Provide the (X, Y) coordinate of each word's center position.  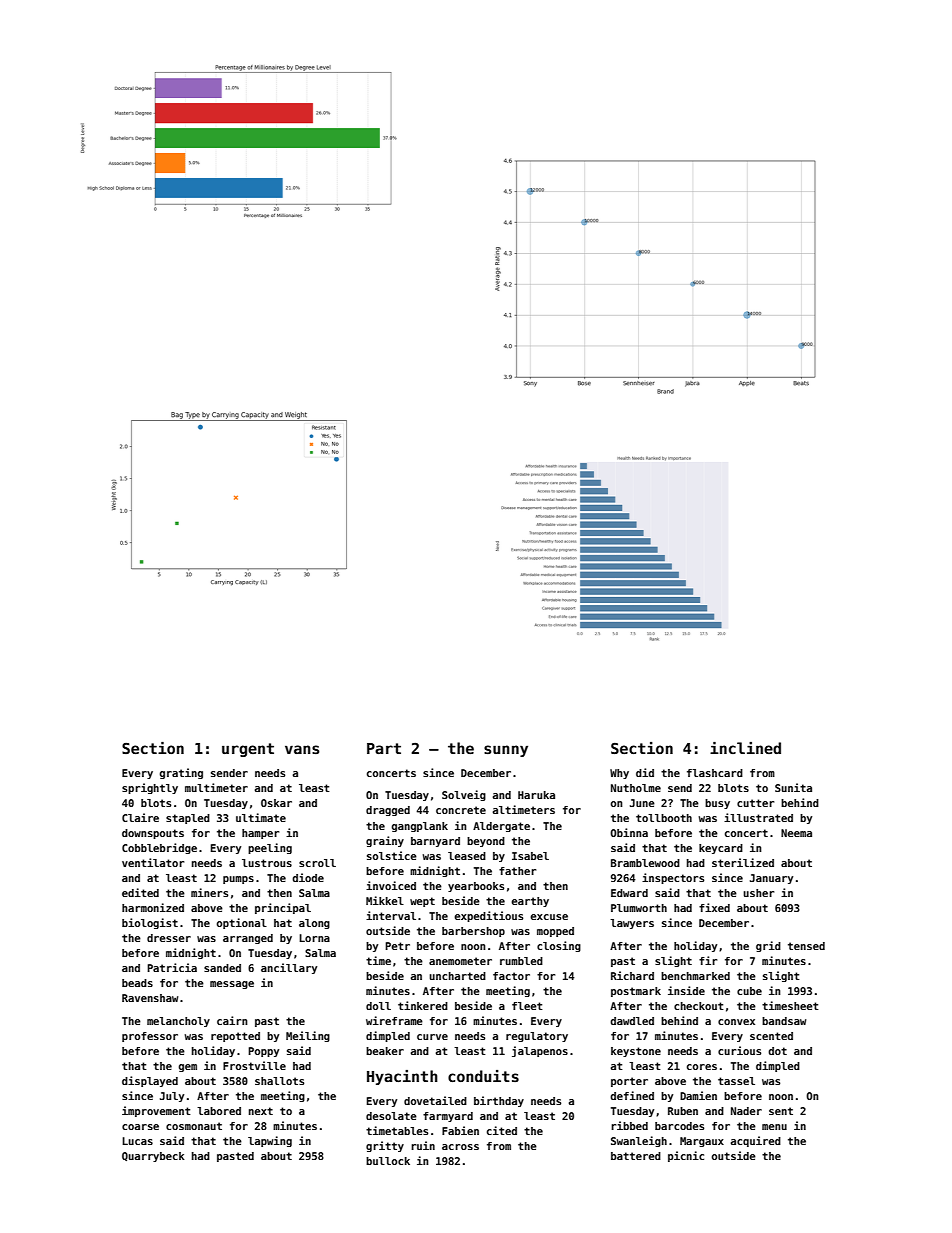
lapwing (270, 1141)
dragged (388, 811)
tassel (736, 1081)
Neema (796, 833)
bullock (388, 1161)
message (232, 985)
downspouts (153, 834)
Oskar (276, 803)
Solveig (464, 795)
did (645, 772)
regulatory (537, 1037)
